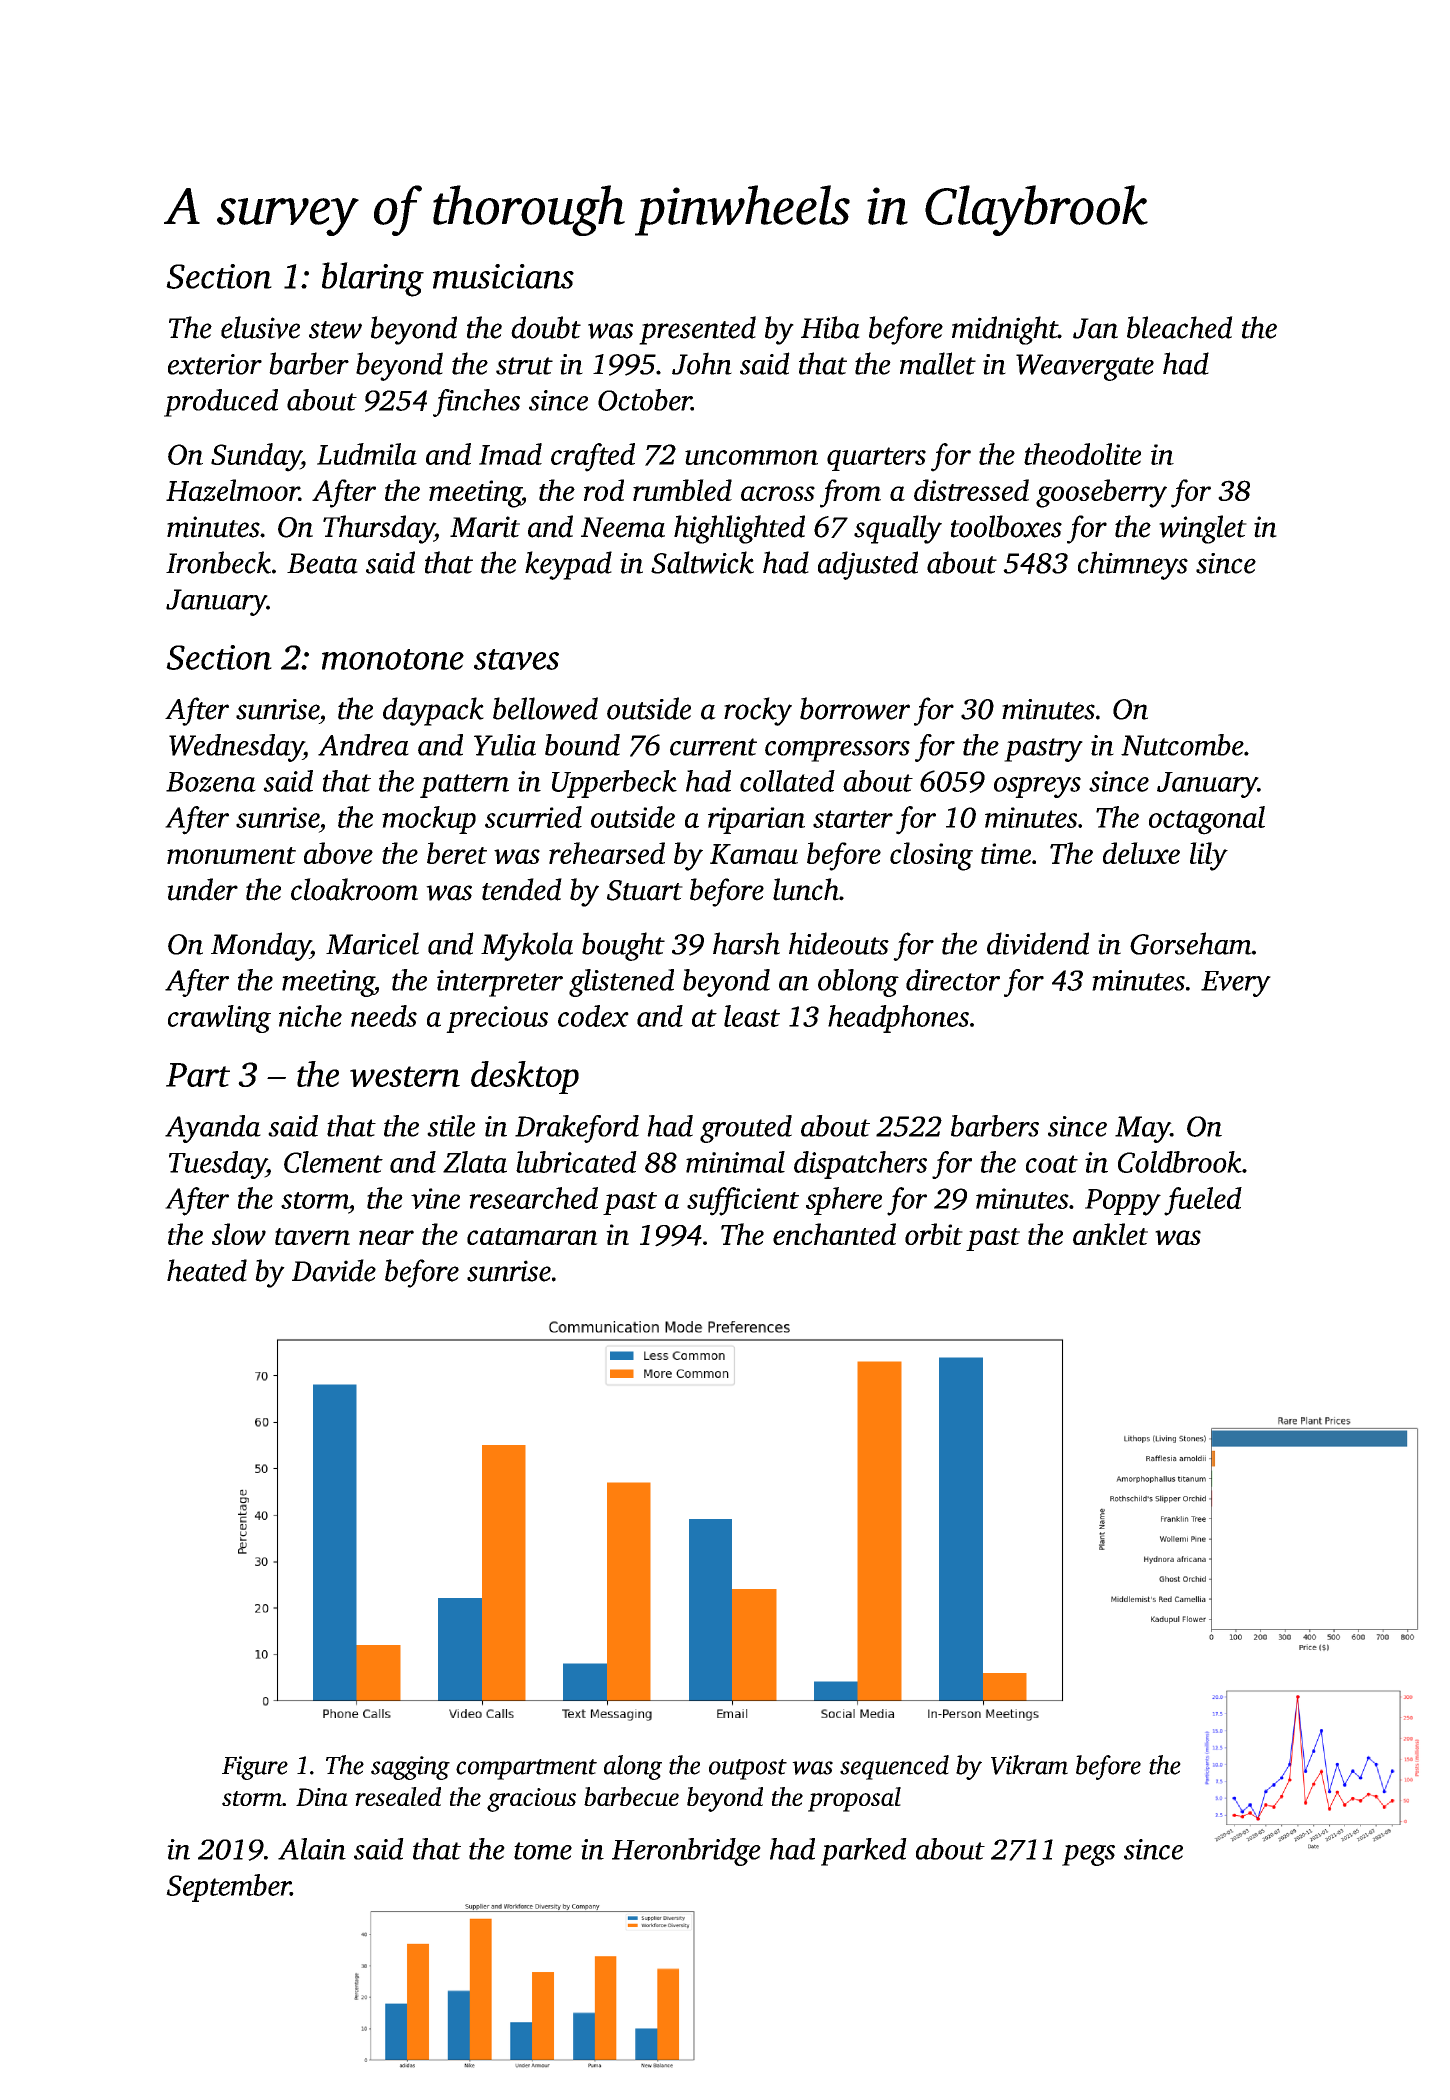  What do you see at coordinates (746, 943) in the document?
I see `harsh` at bounding box center [746, 943].
